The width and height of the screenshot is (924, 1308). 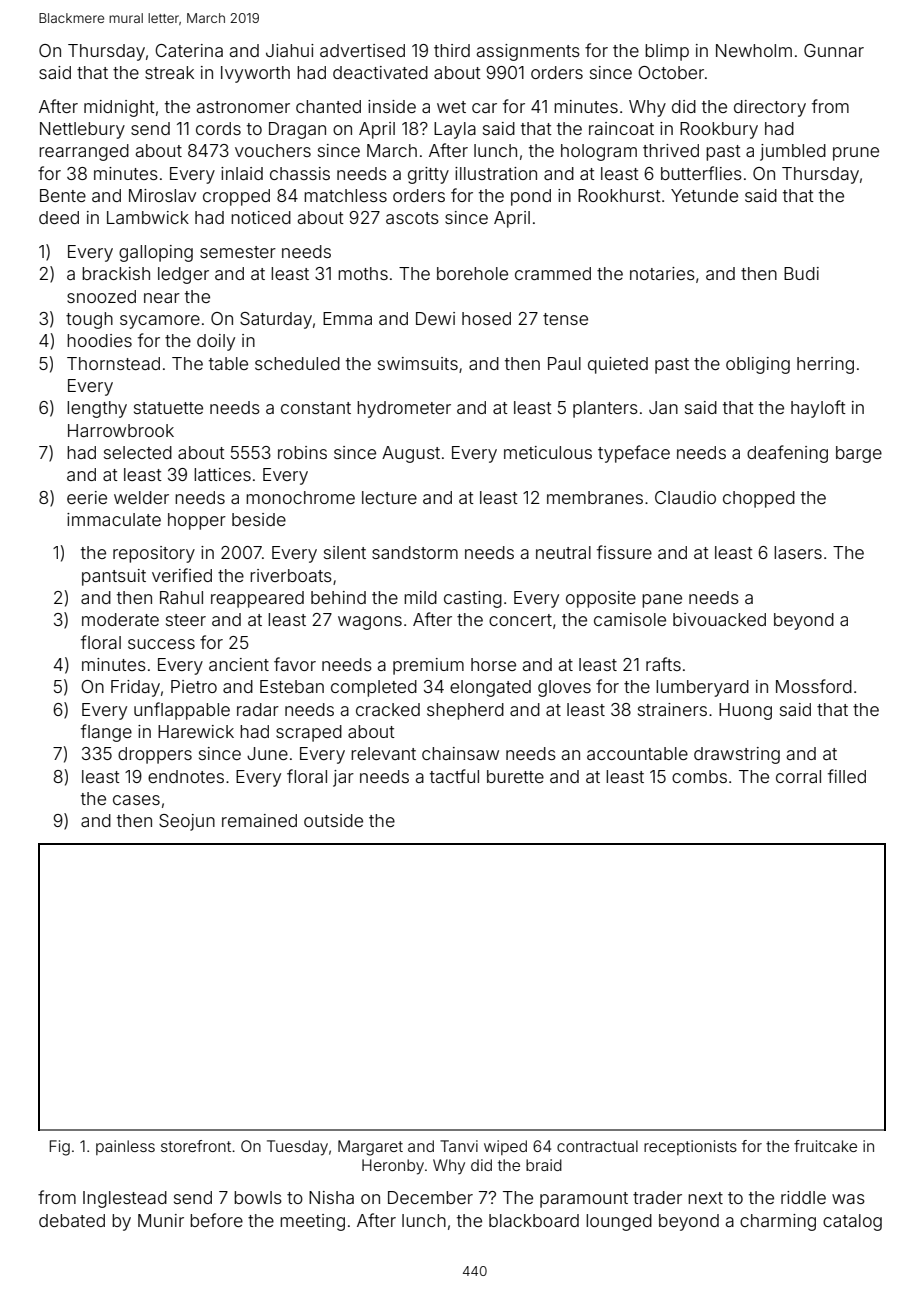 What do you see at coordinates (834, 50) in the screenshot?
I see `Gunnar` at bounding box center [834, 50].
